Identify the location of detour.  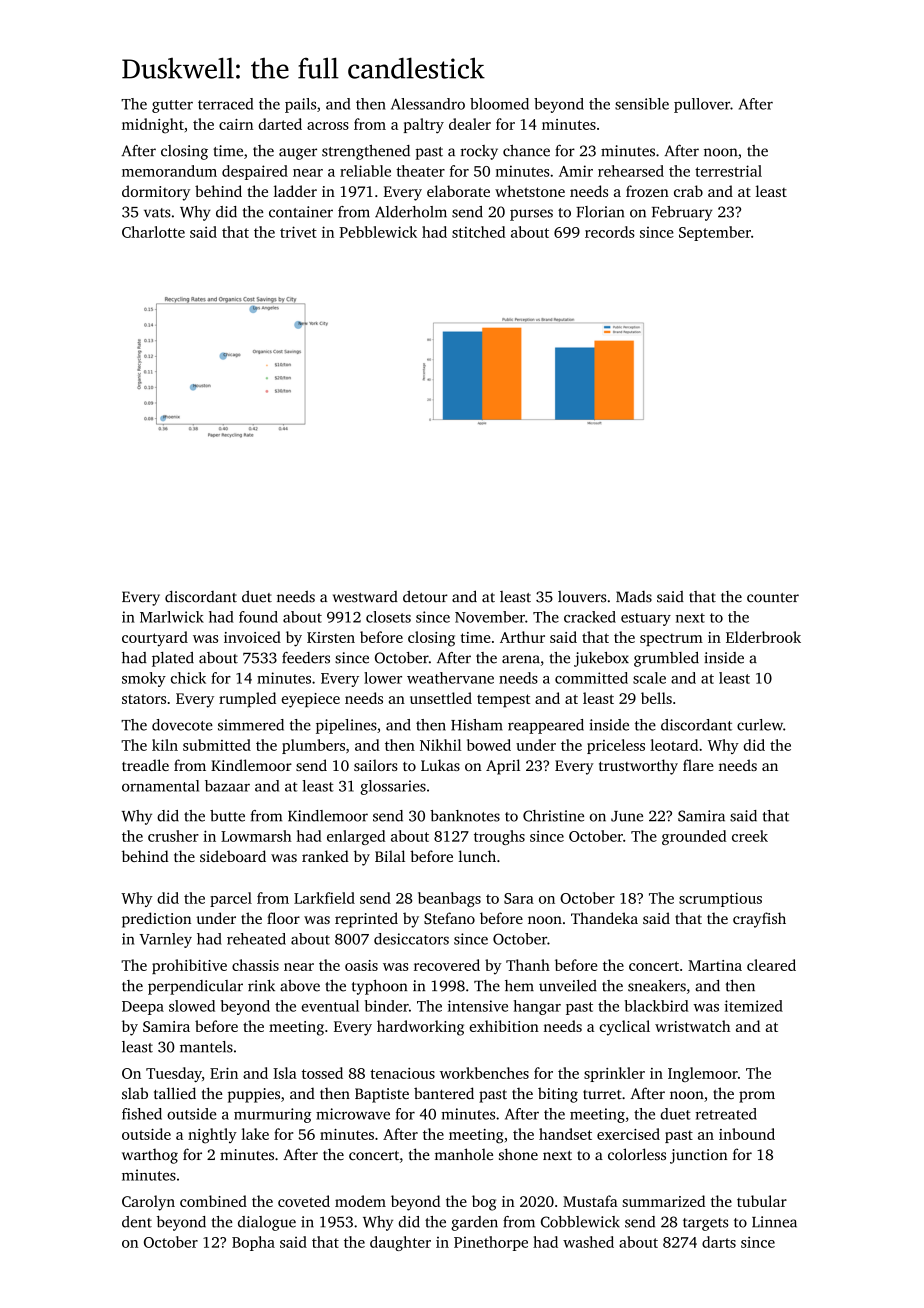
(425, 596).
